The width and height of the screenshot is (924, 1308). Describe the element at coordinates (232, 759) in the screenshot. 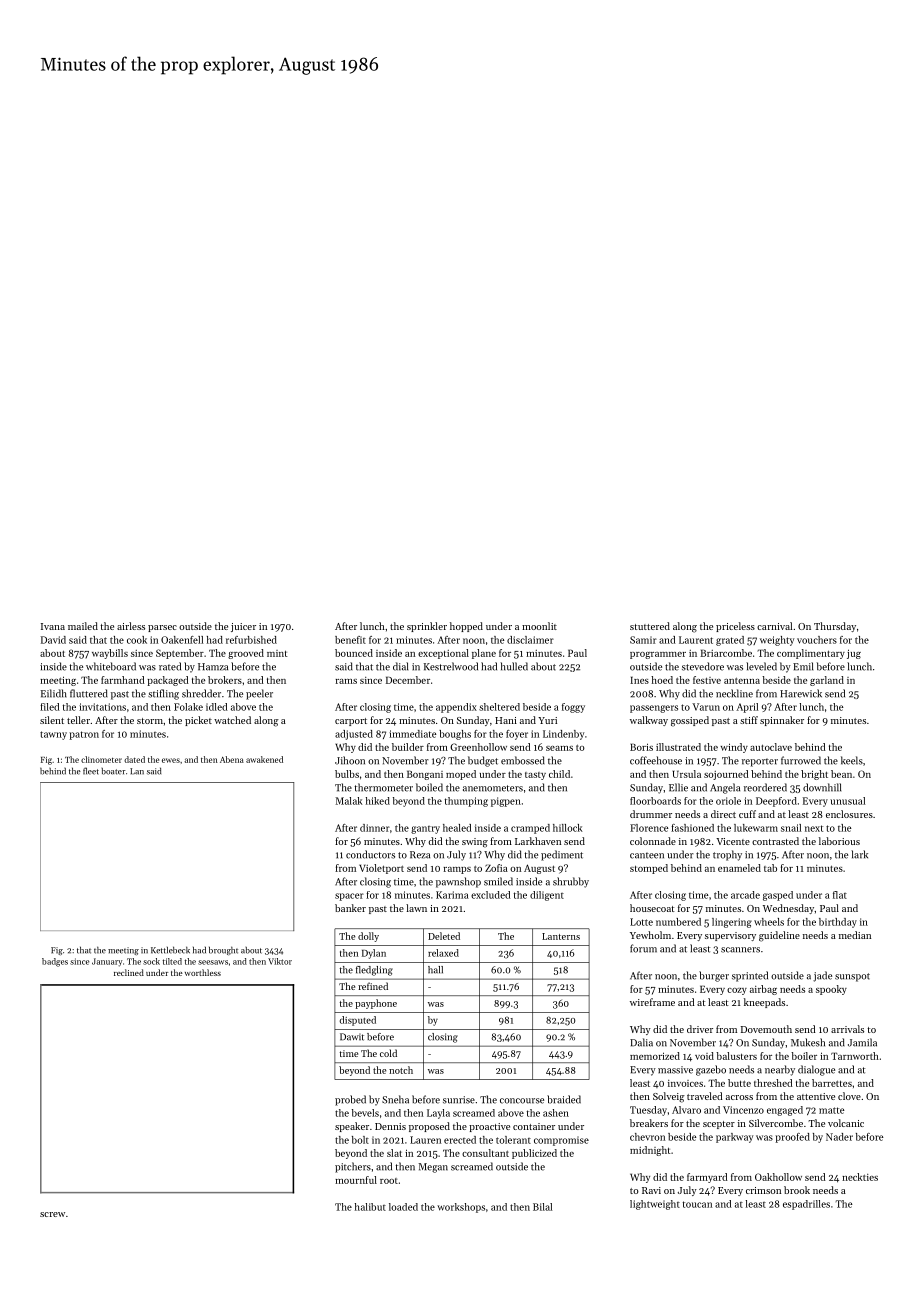

I see `Abena` at that location.
